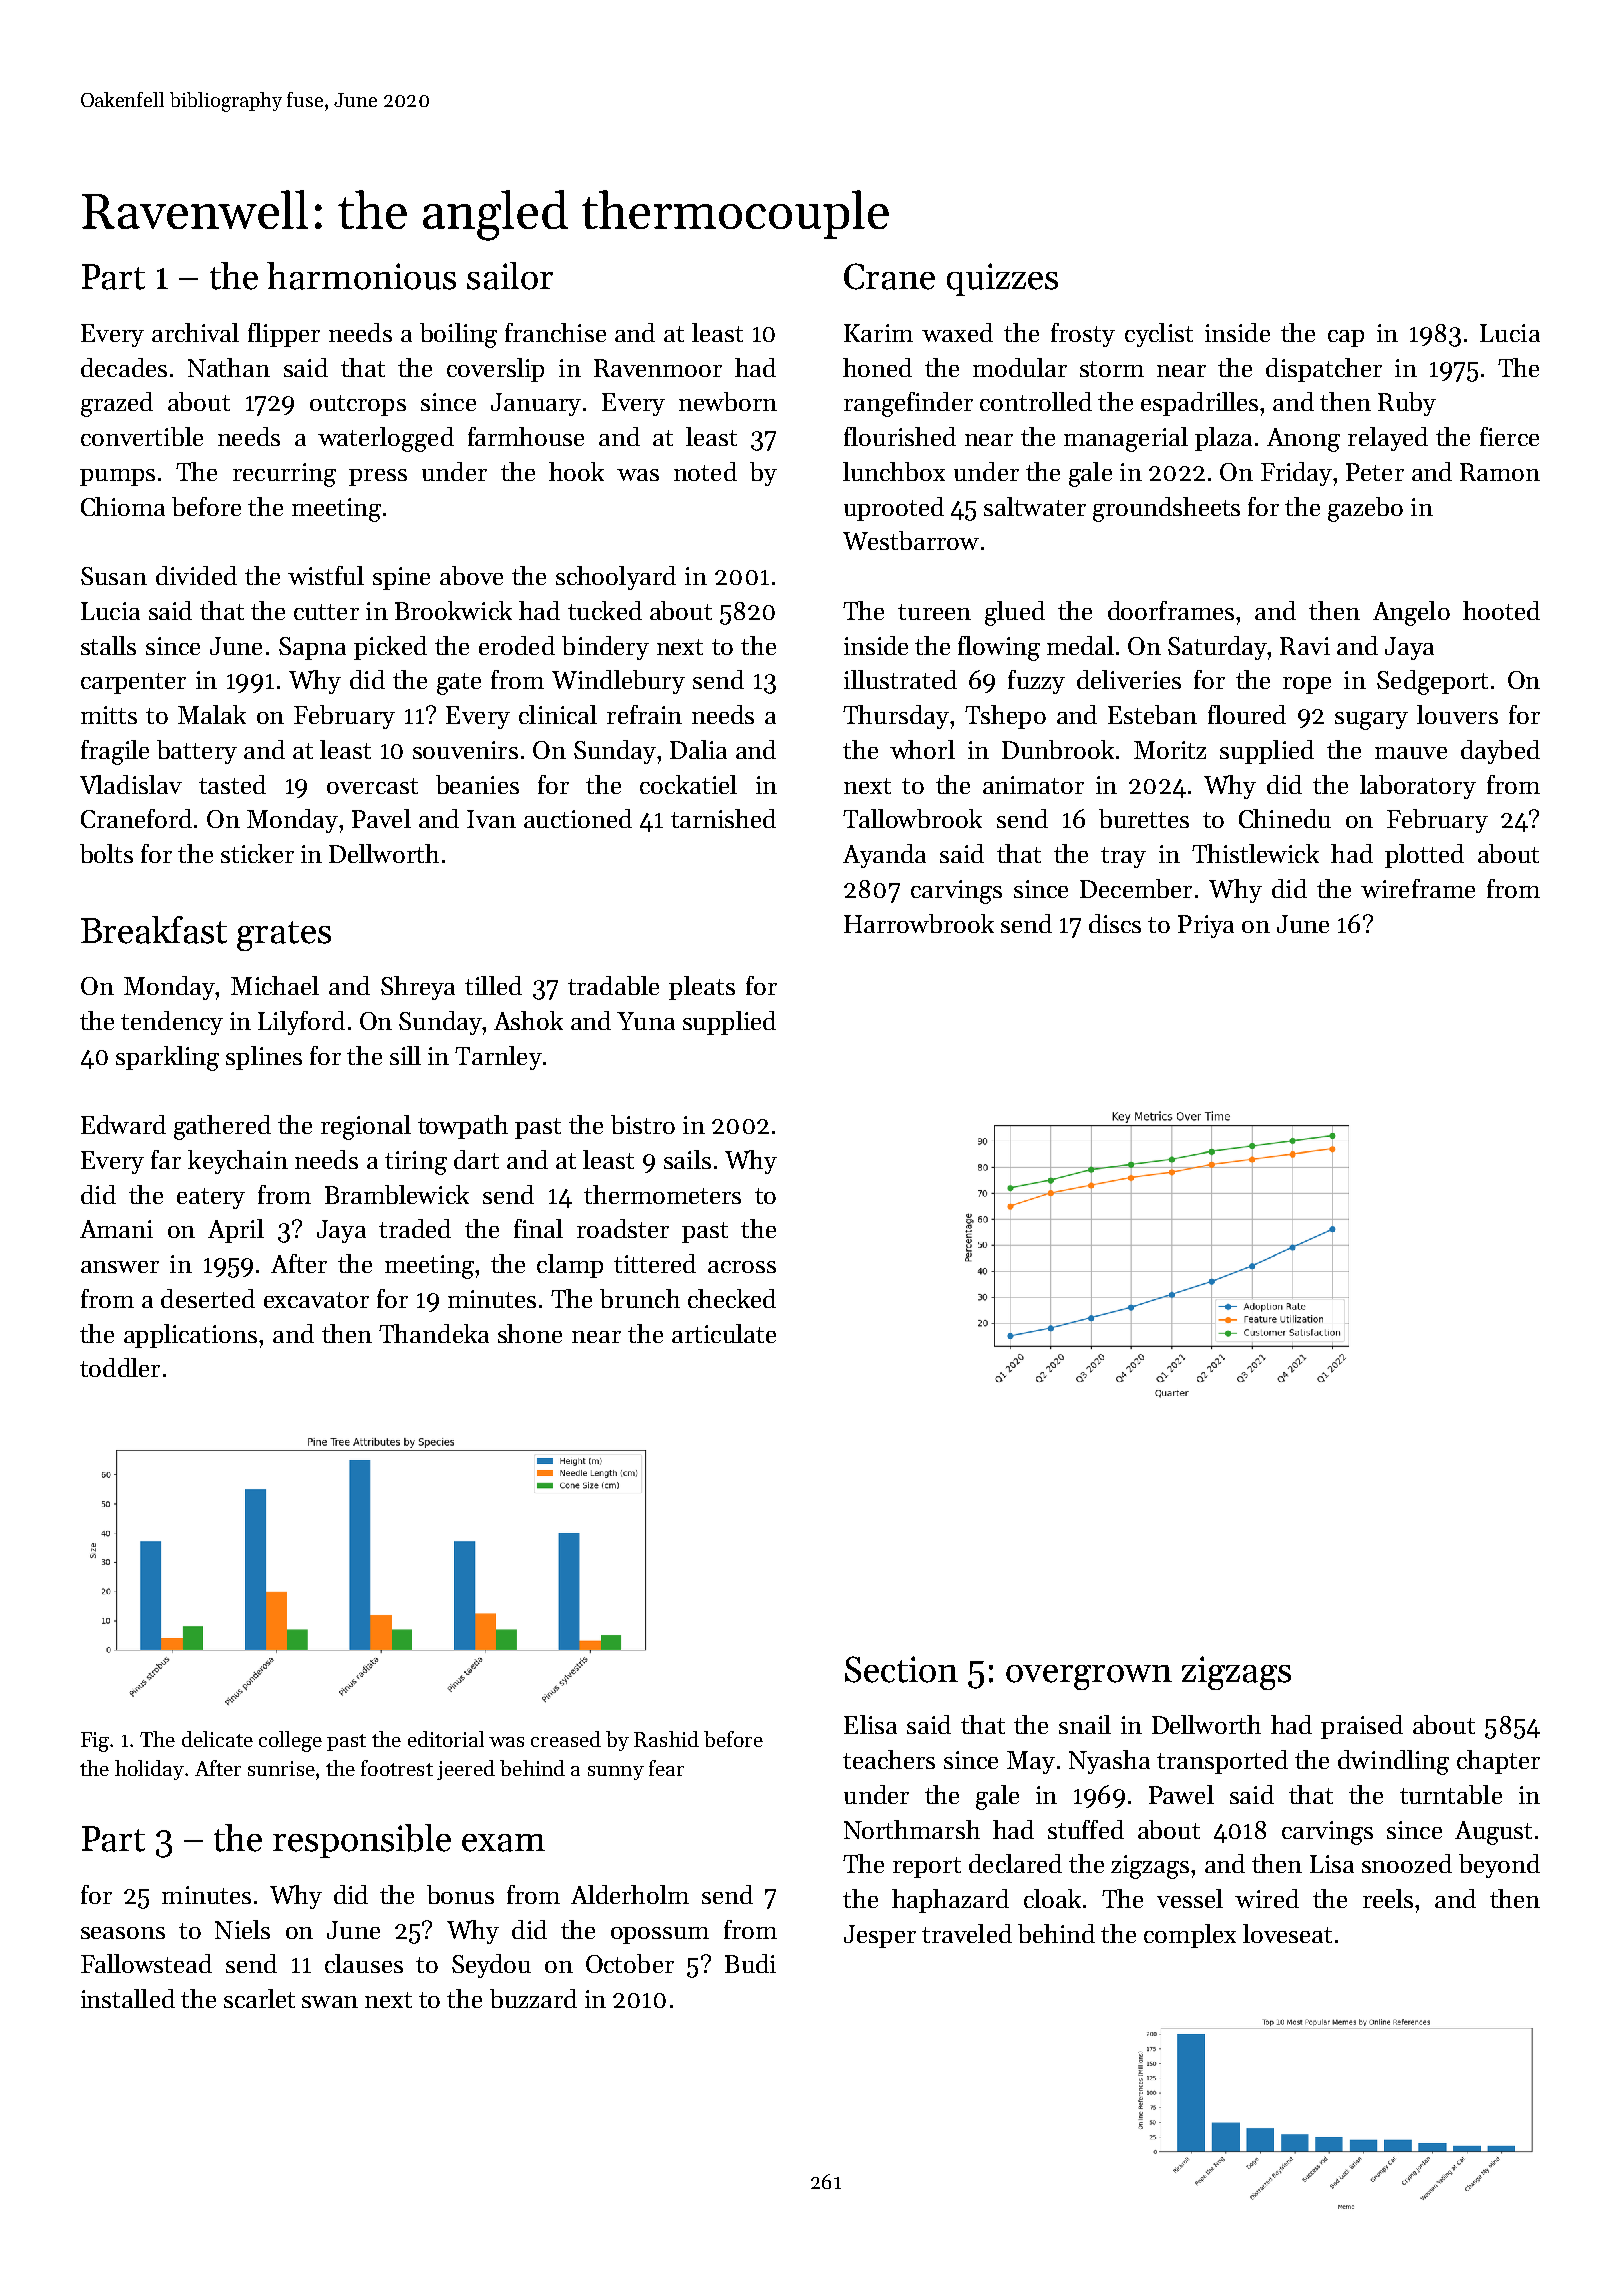  Describe the element at coordinates (397, 1194) in the page. I see `Bramblewick` at that location.
